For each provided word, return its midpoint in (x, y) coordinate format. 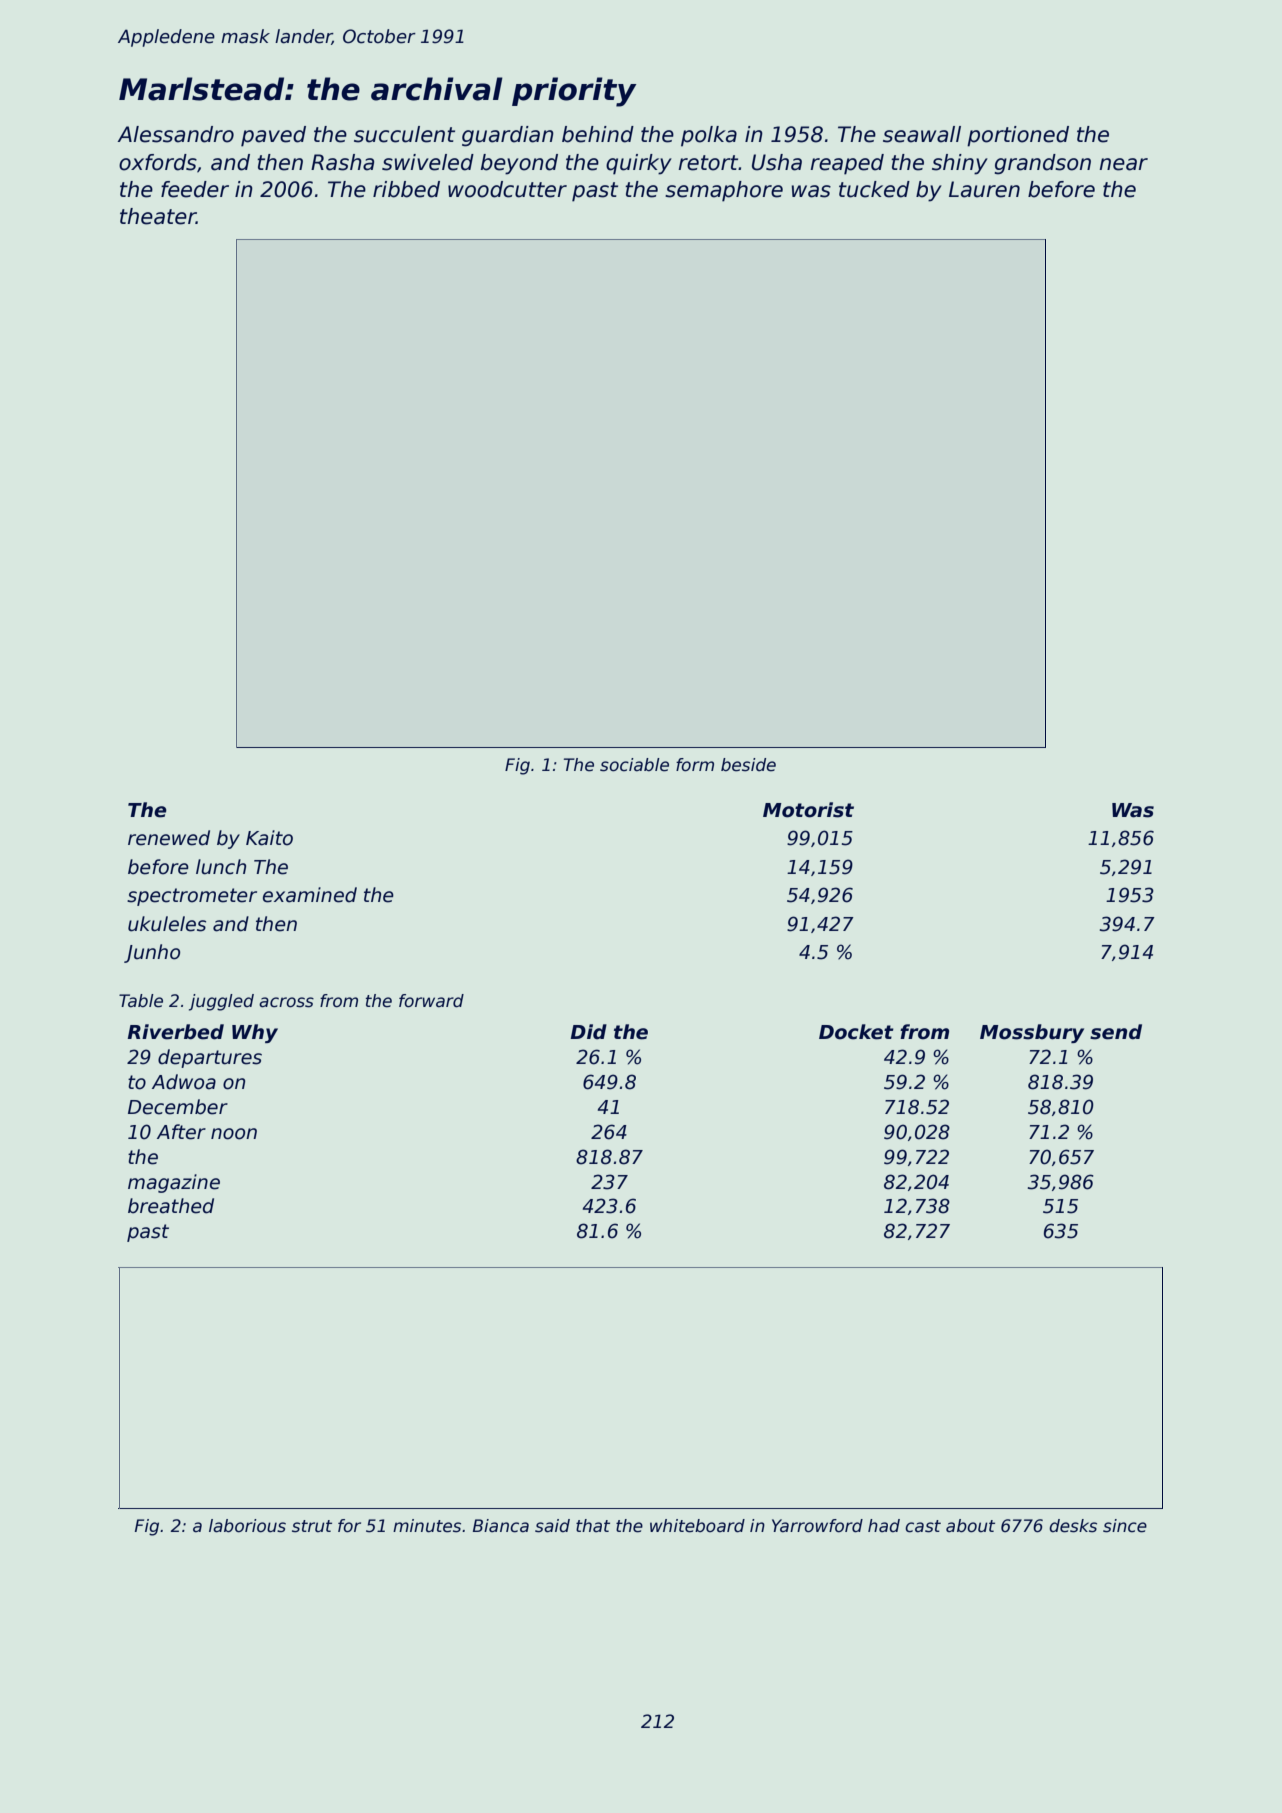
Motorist (808, 810)
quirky (639, 164)
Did (588, 1032)
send (1116, 1032)
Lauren (984, 189)
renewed (169, 838)
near (1123, 164)
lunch (221, 867)
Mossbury (1032, 1033)
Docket (856, 1032)
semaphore (724, 191)
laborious (247, 1526)
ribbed (406, 189)
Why (255, 1033)
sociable (634, 765)
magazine (174, 1183)
